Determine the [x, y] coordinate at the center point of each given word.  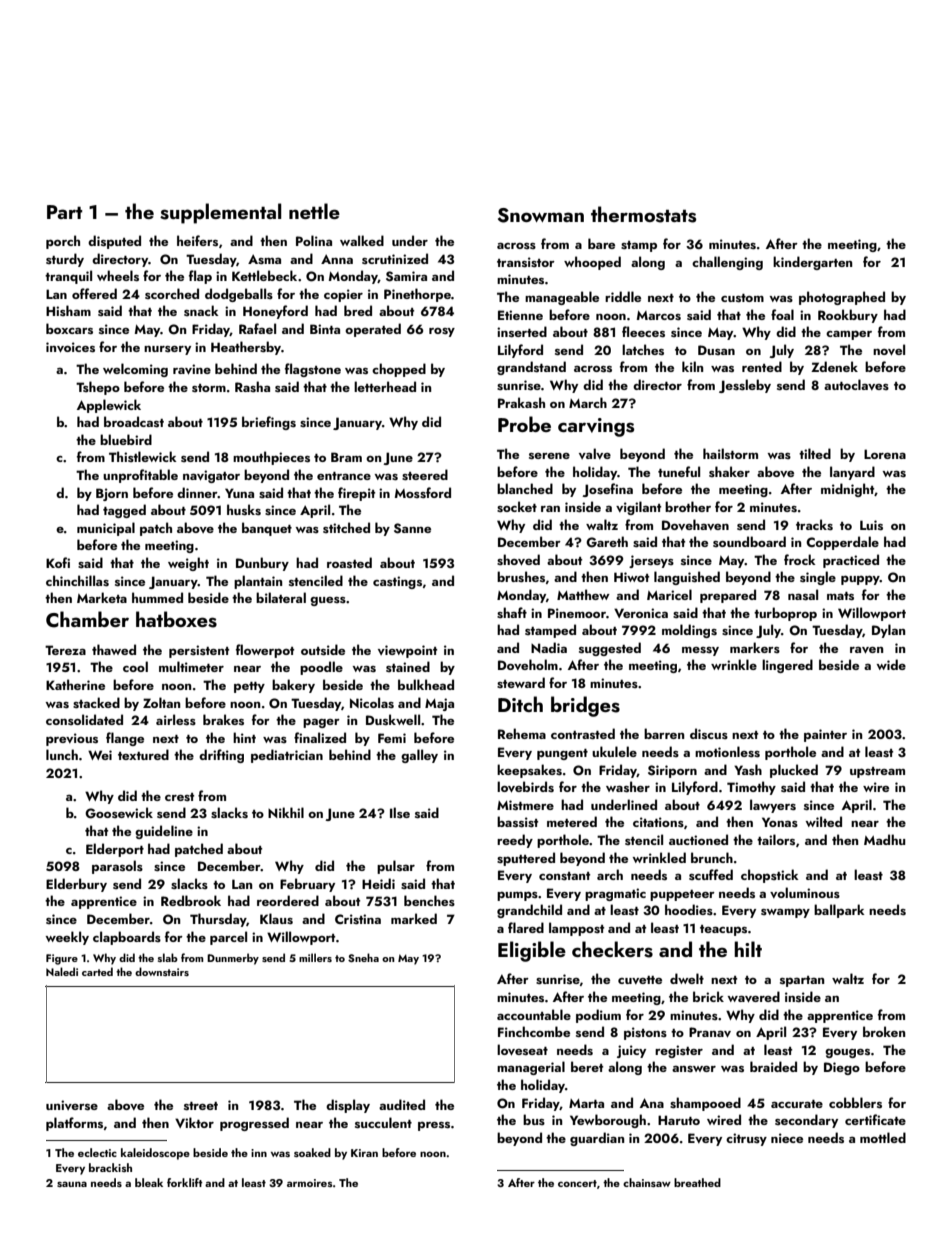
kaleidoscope [155, 1154]
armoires [310, 1183]
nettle [314, 211]
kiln [692, 366]
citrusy [746, 1139]
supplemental [221, 213]
